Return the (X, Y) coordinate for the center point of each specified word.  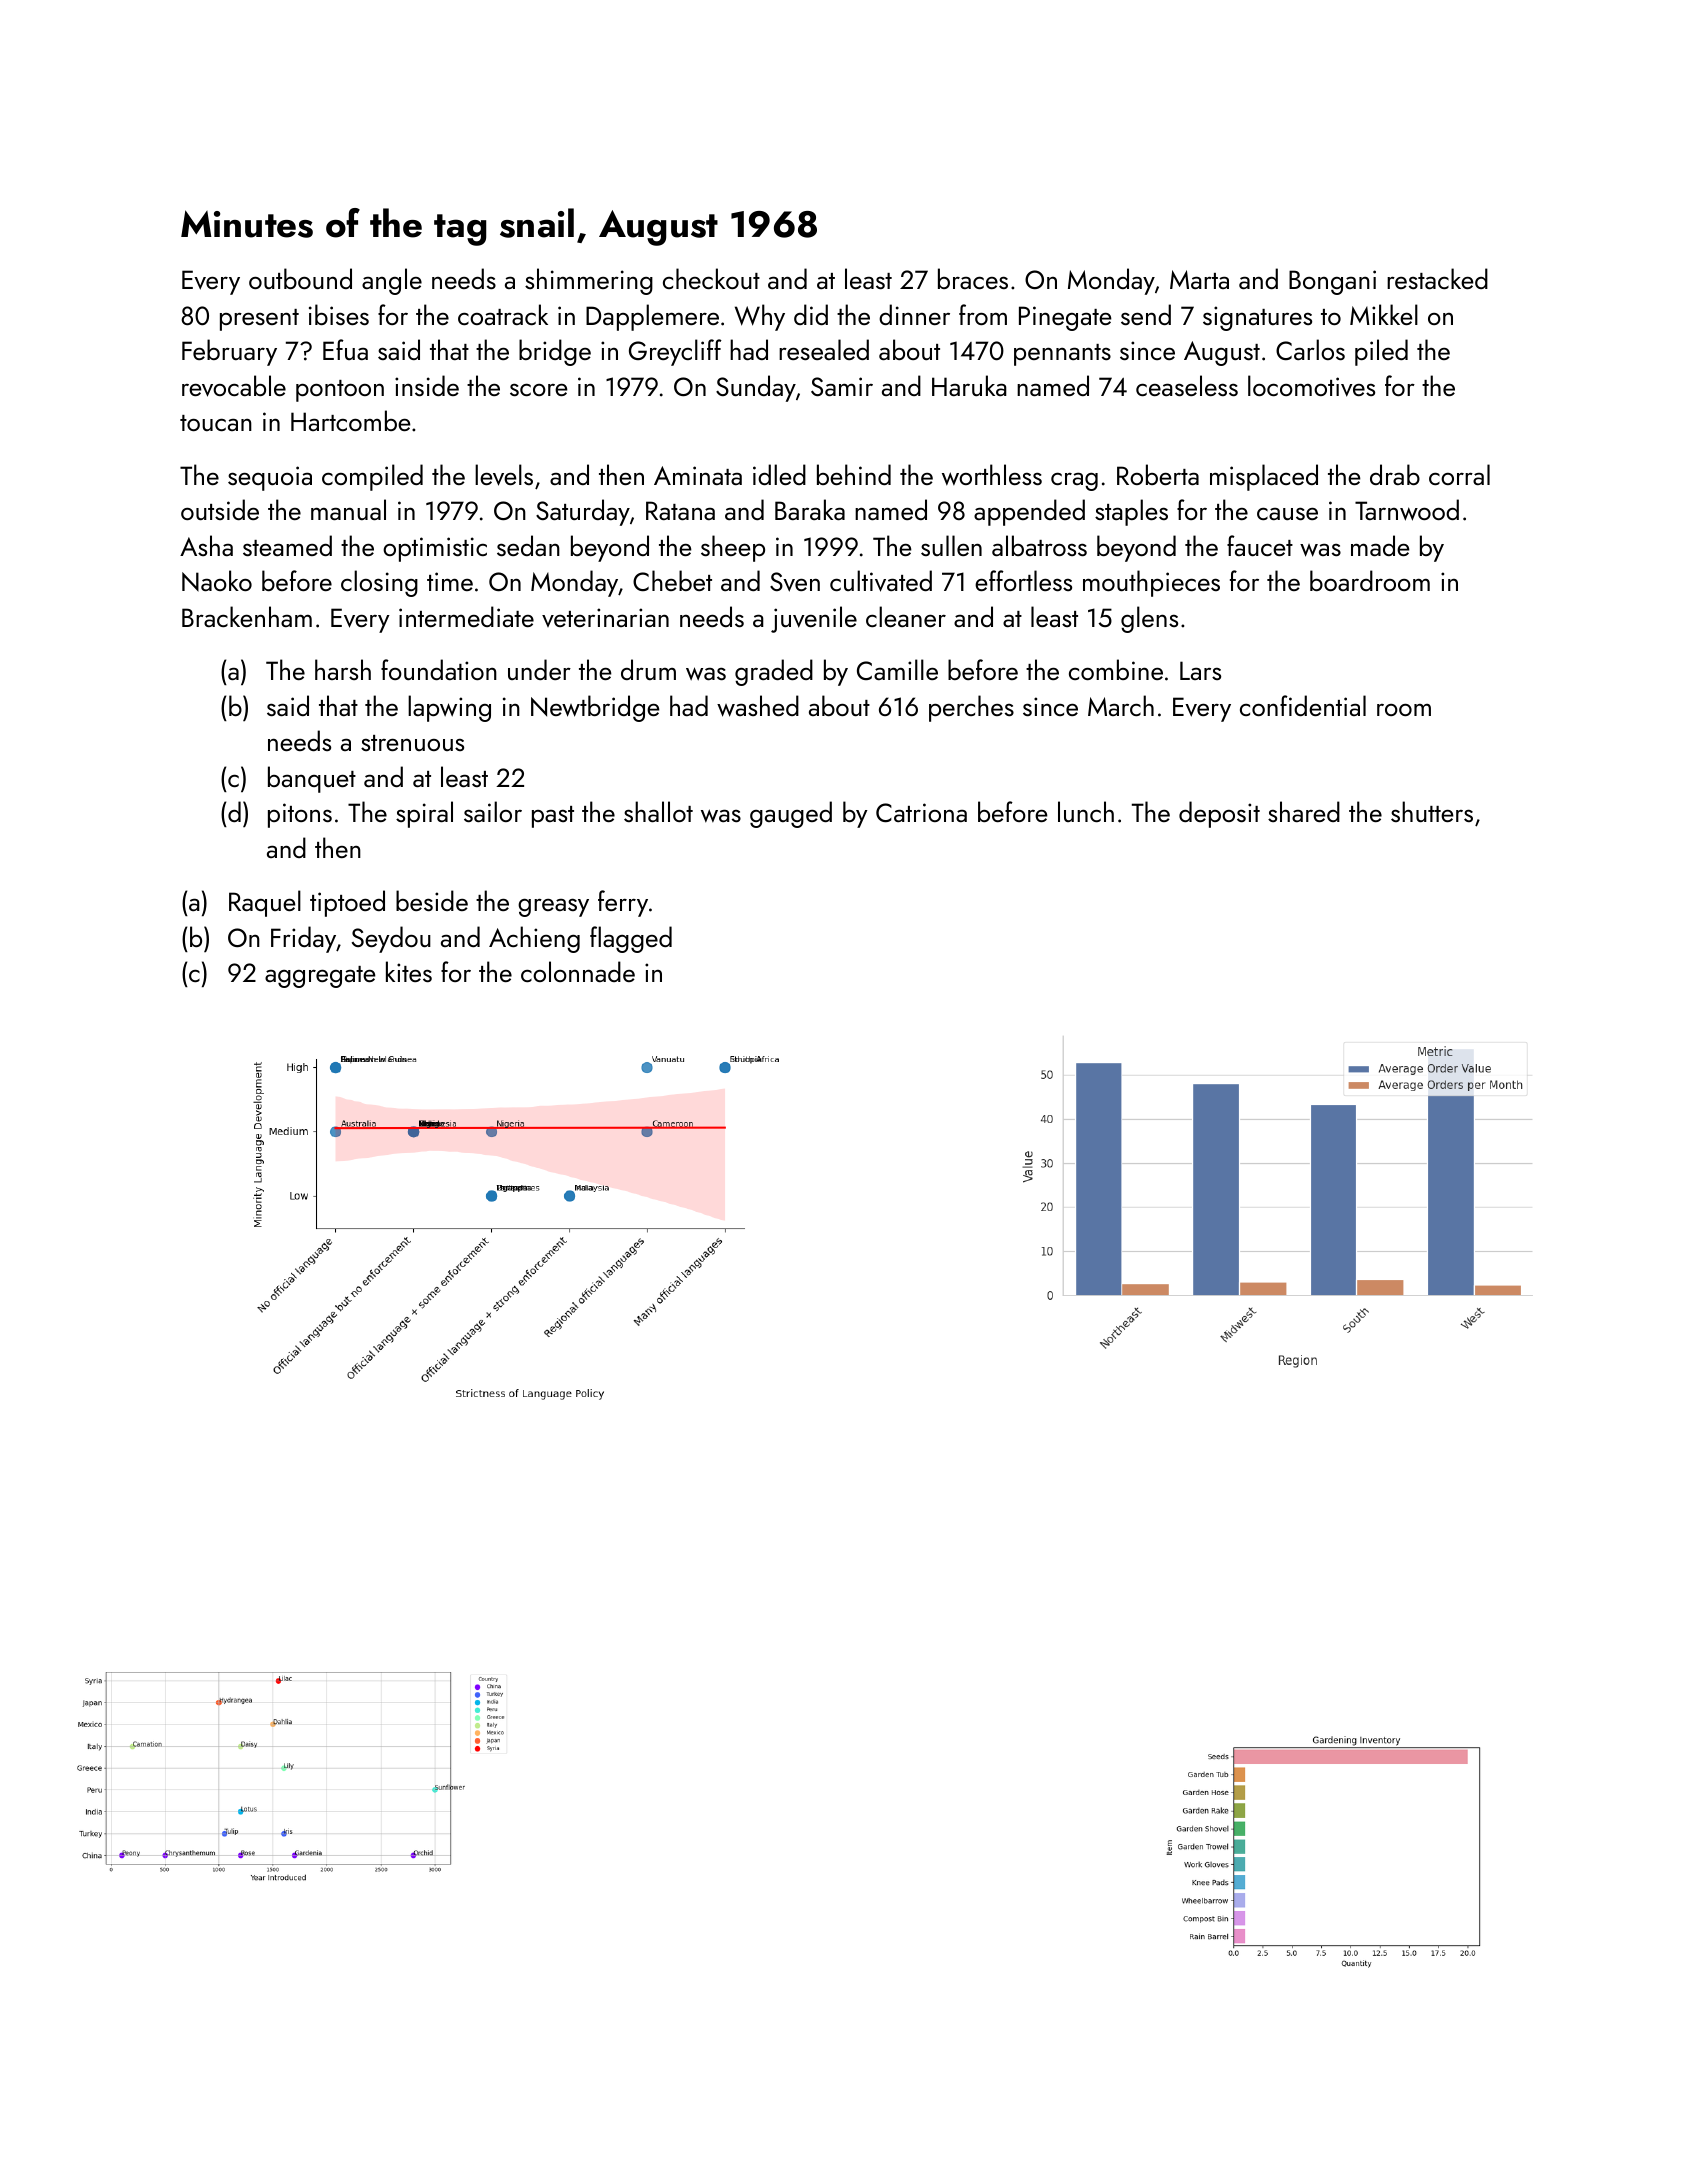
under (539, 669)
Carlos (1310, 349)
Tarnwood (1407, 510)
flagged (631, 939)
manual (348, 509)
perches (971, 708)
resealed (824, 349)
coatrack (503, 314)
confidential (1303, 705)
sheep (733, 548)
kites (409, 971)
